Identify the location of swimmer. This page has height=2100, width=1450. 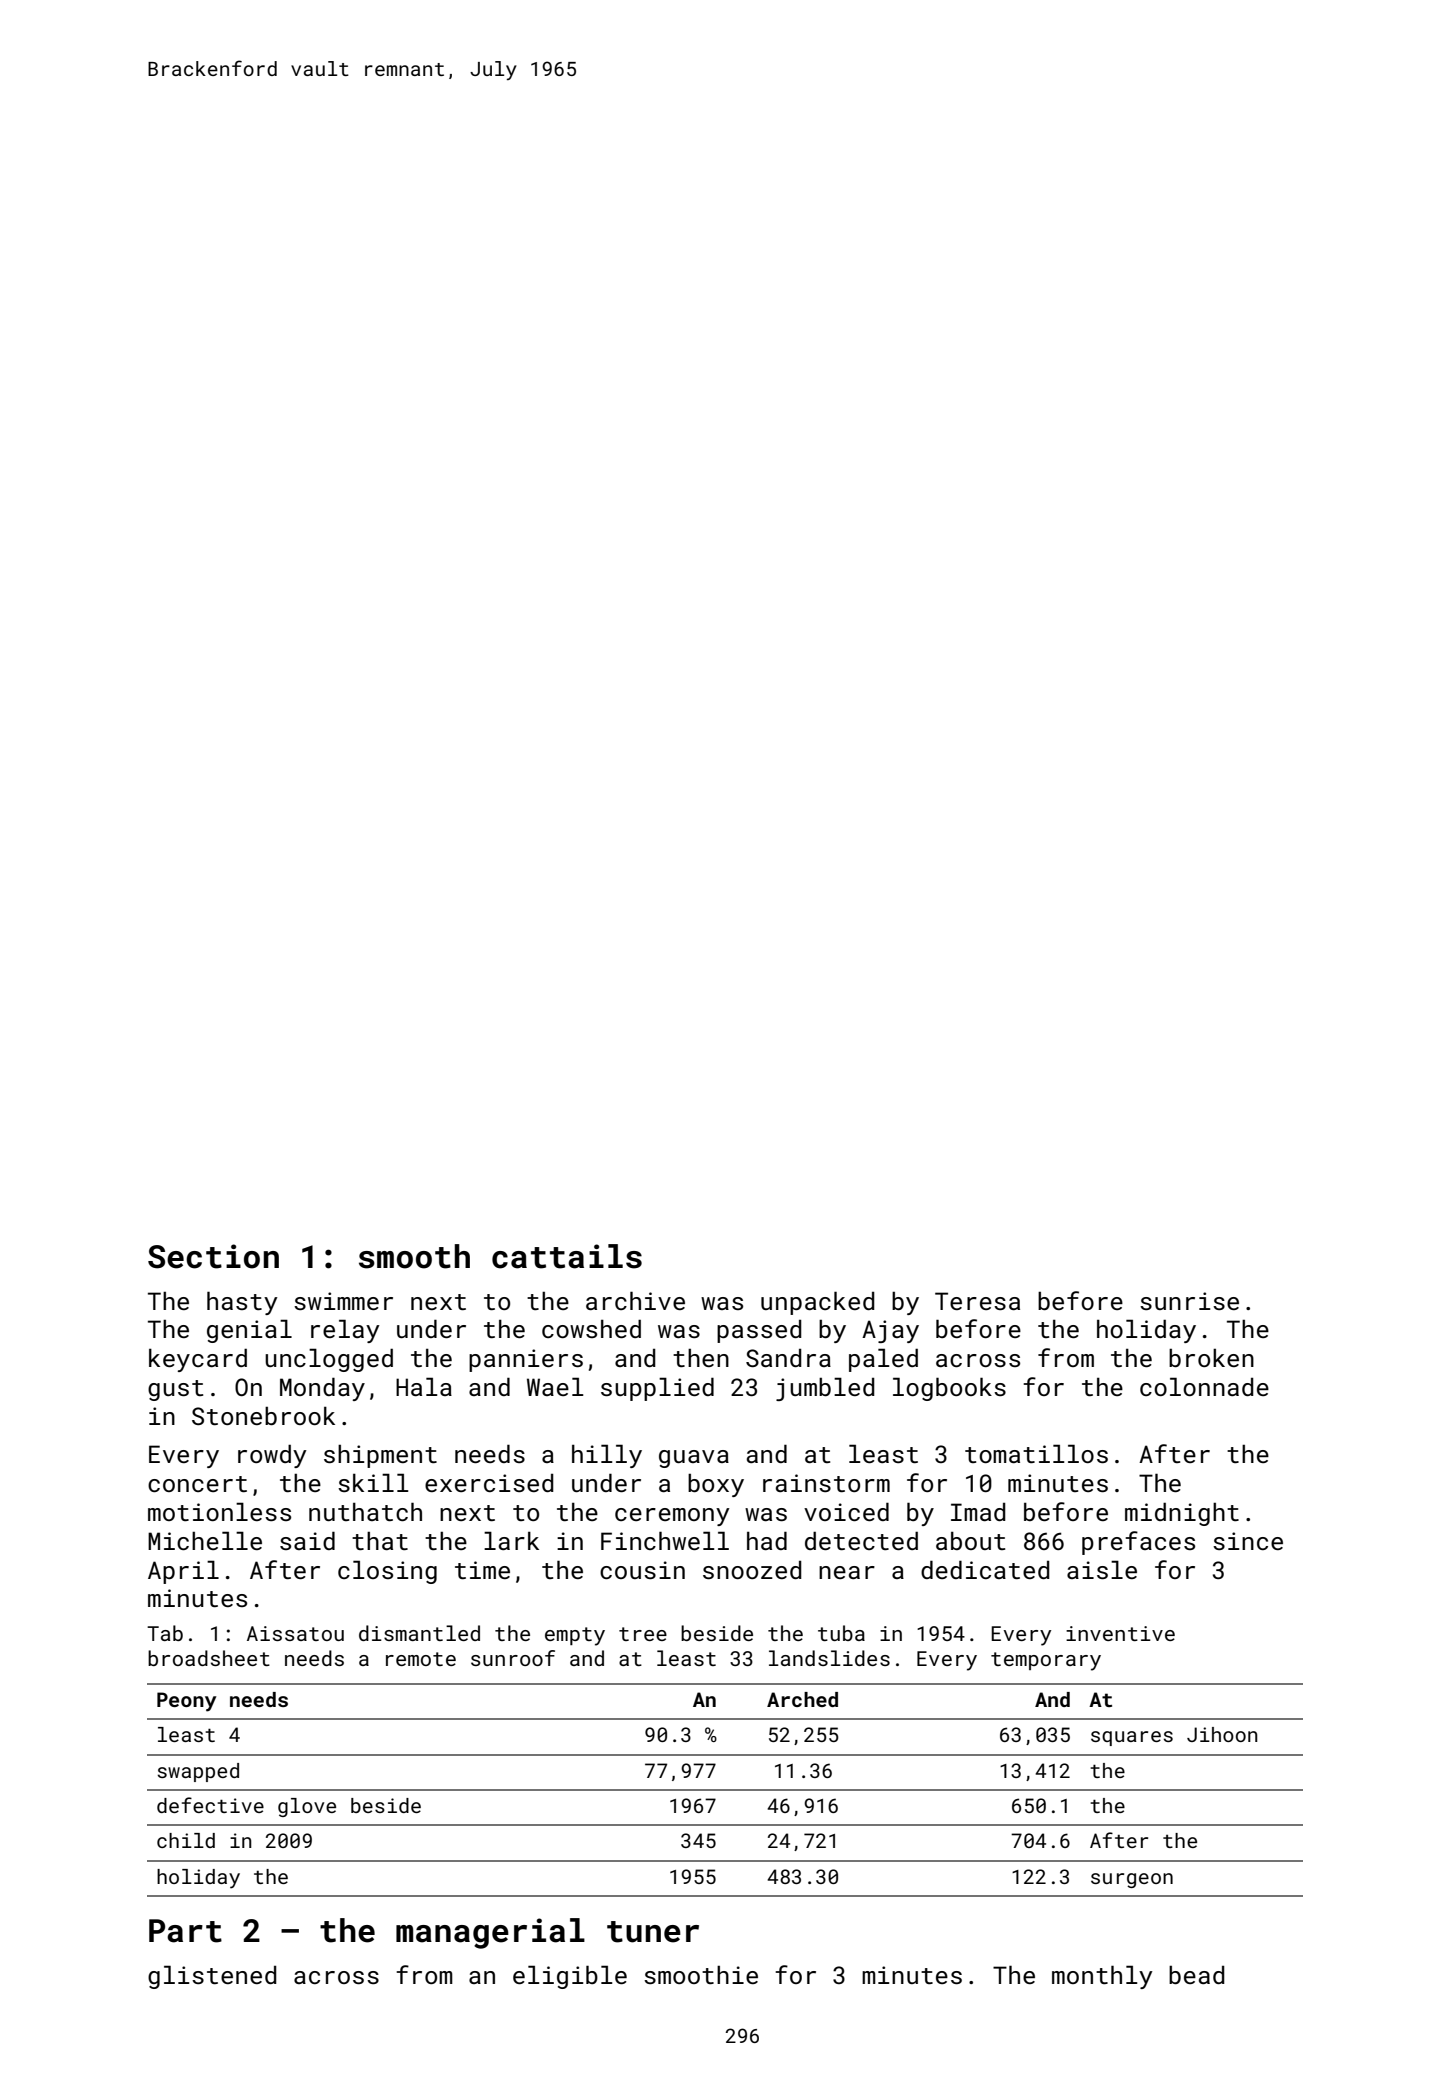
(343, 1301).
